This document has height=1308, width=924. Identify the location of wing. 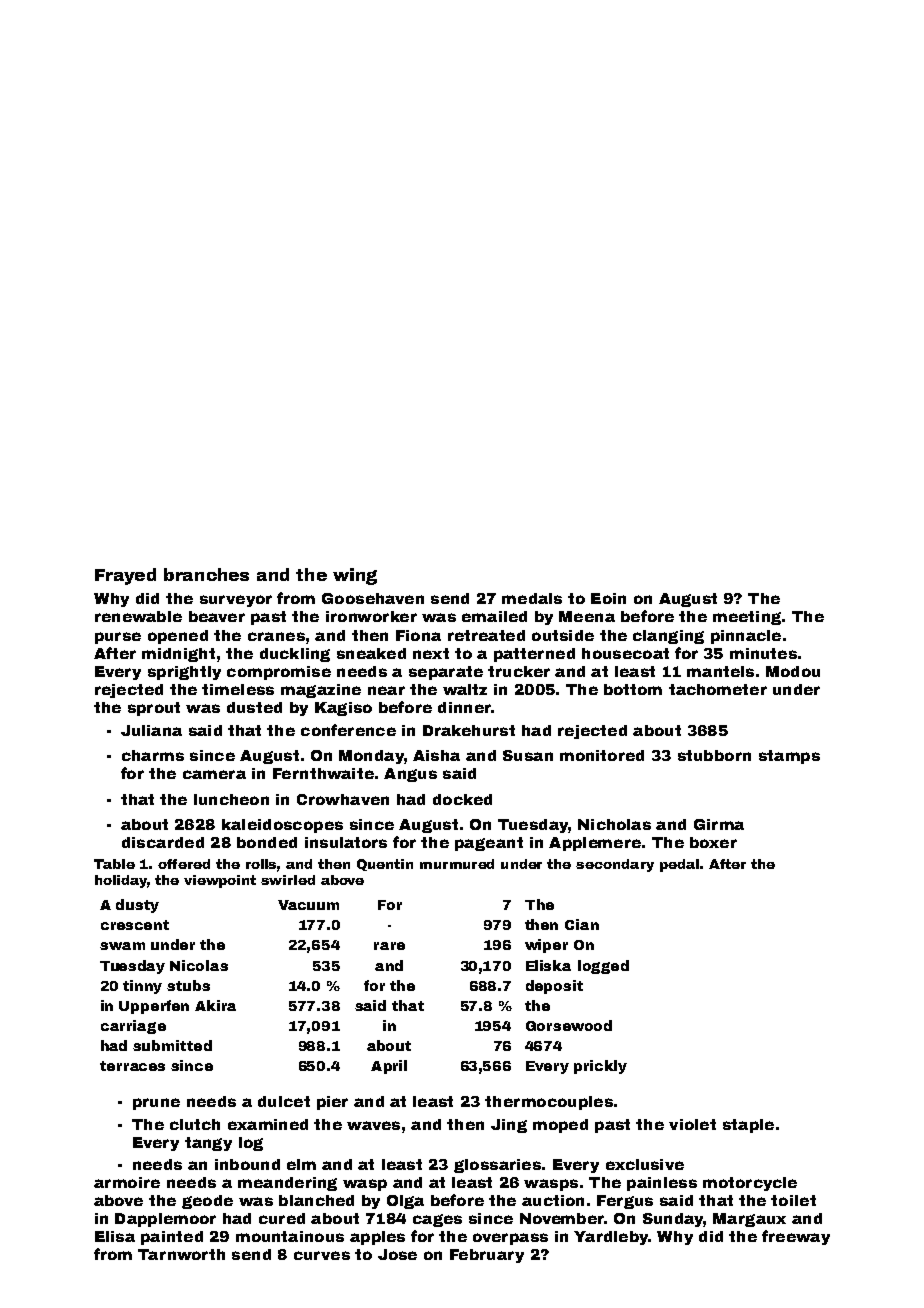
(355, 576).
